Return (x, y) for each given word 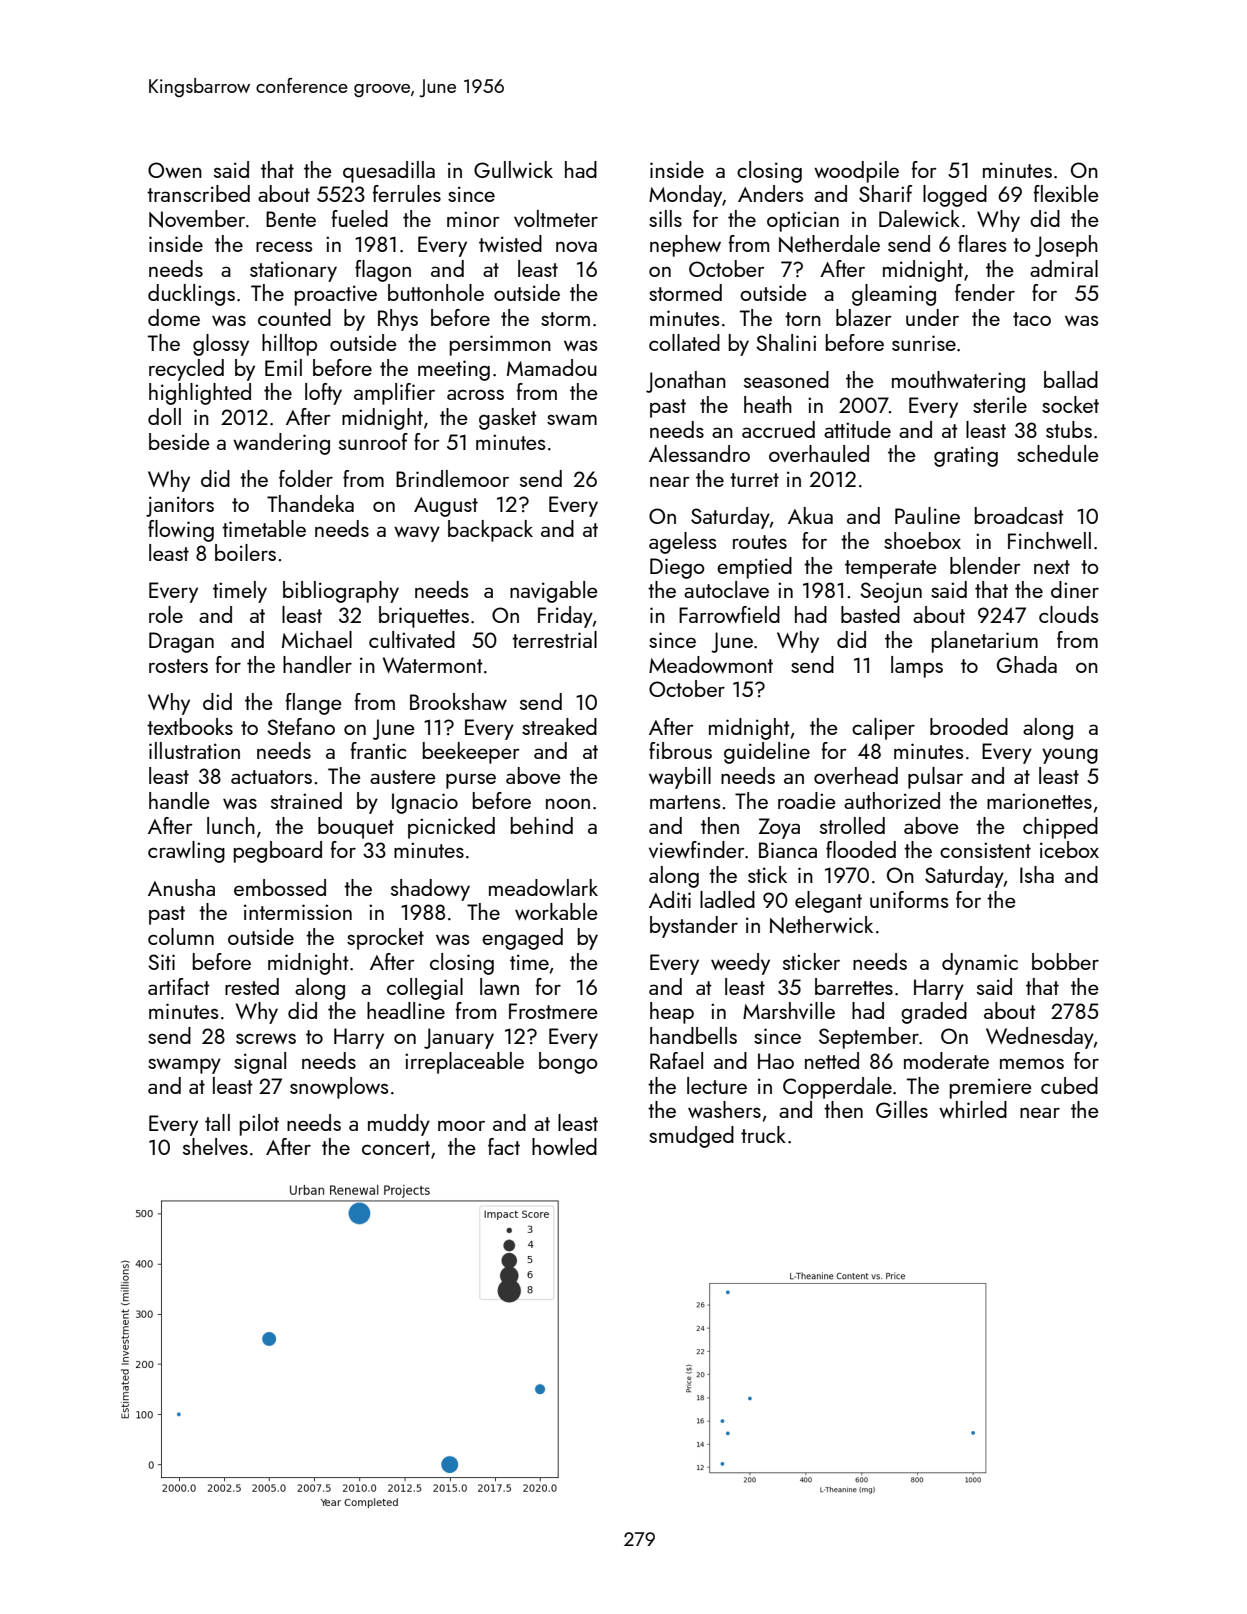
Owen (175, 170)
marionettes (1039, 801)
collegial (425, 989)
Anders (770, 193)
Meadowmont (711, 664)
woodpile (856, 172)
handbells (693, 1035)
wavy (417, 534)
